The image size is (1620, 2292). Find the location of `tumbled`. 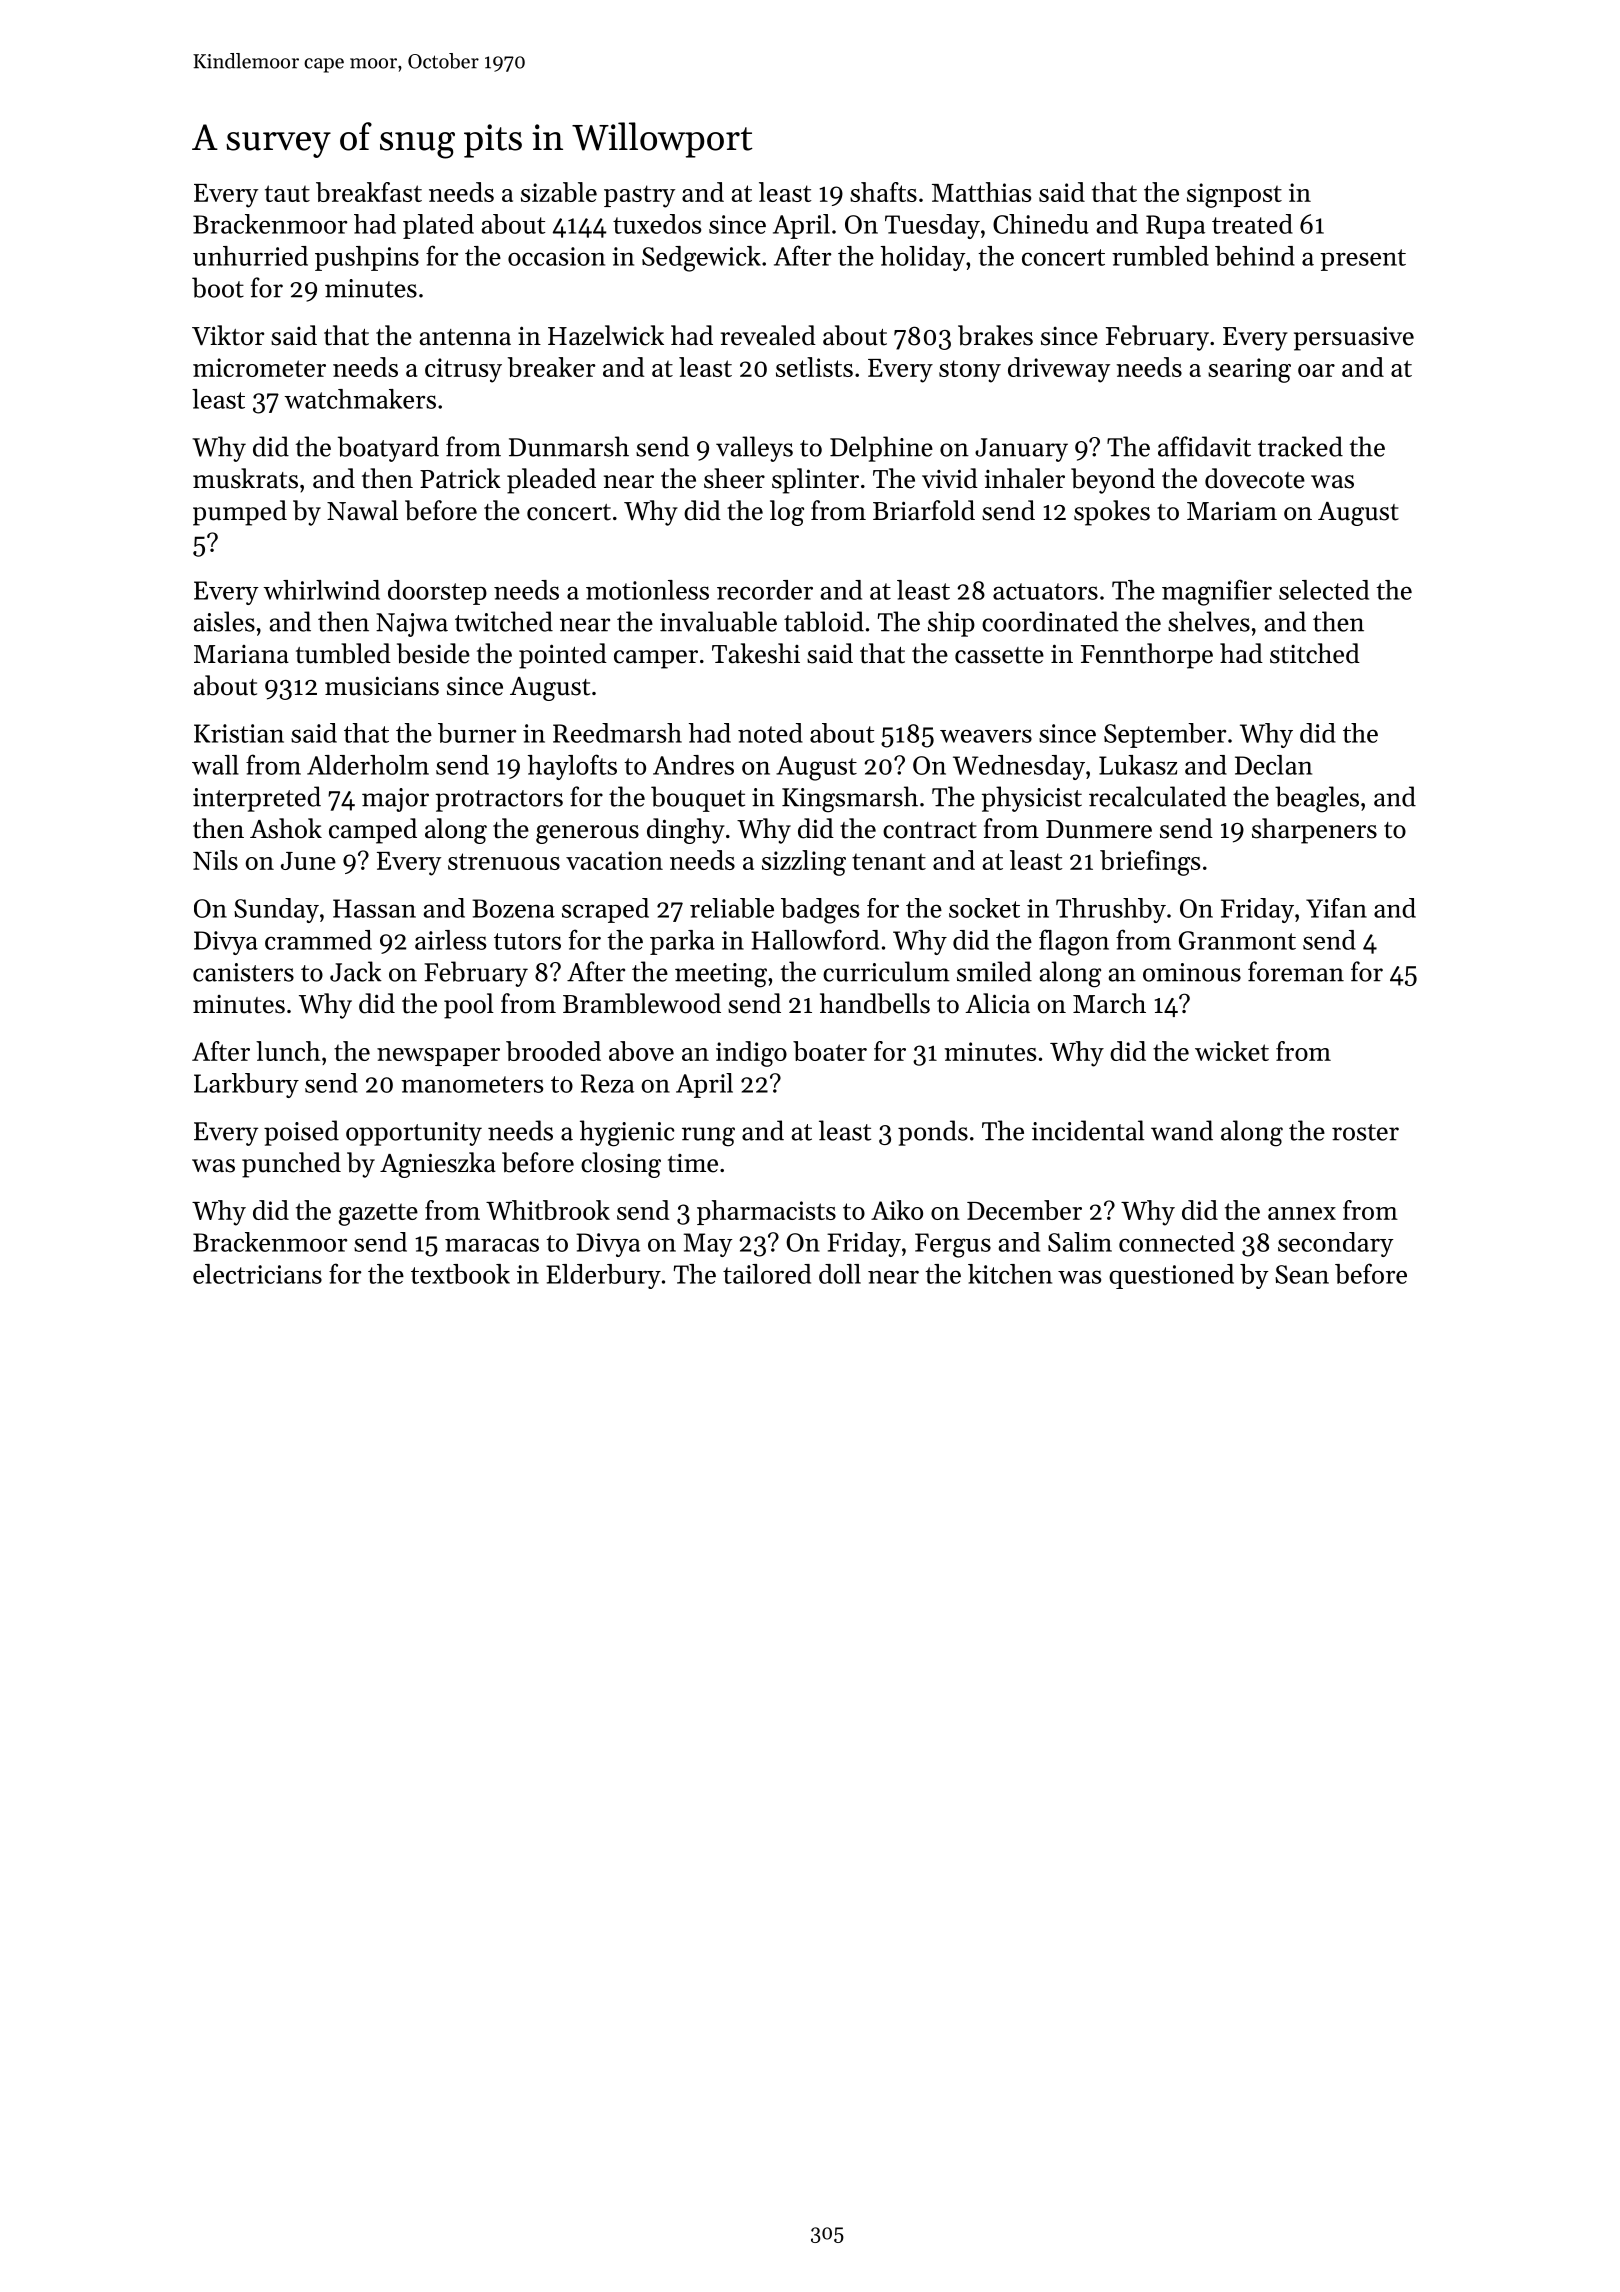

tumbled is located at coordinates (343, 653).
